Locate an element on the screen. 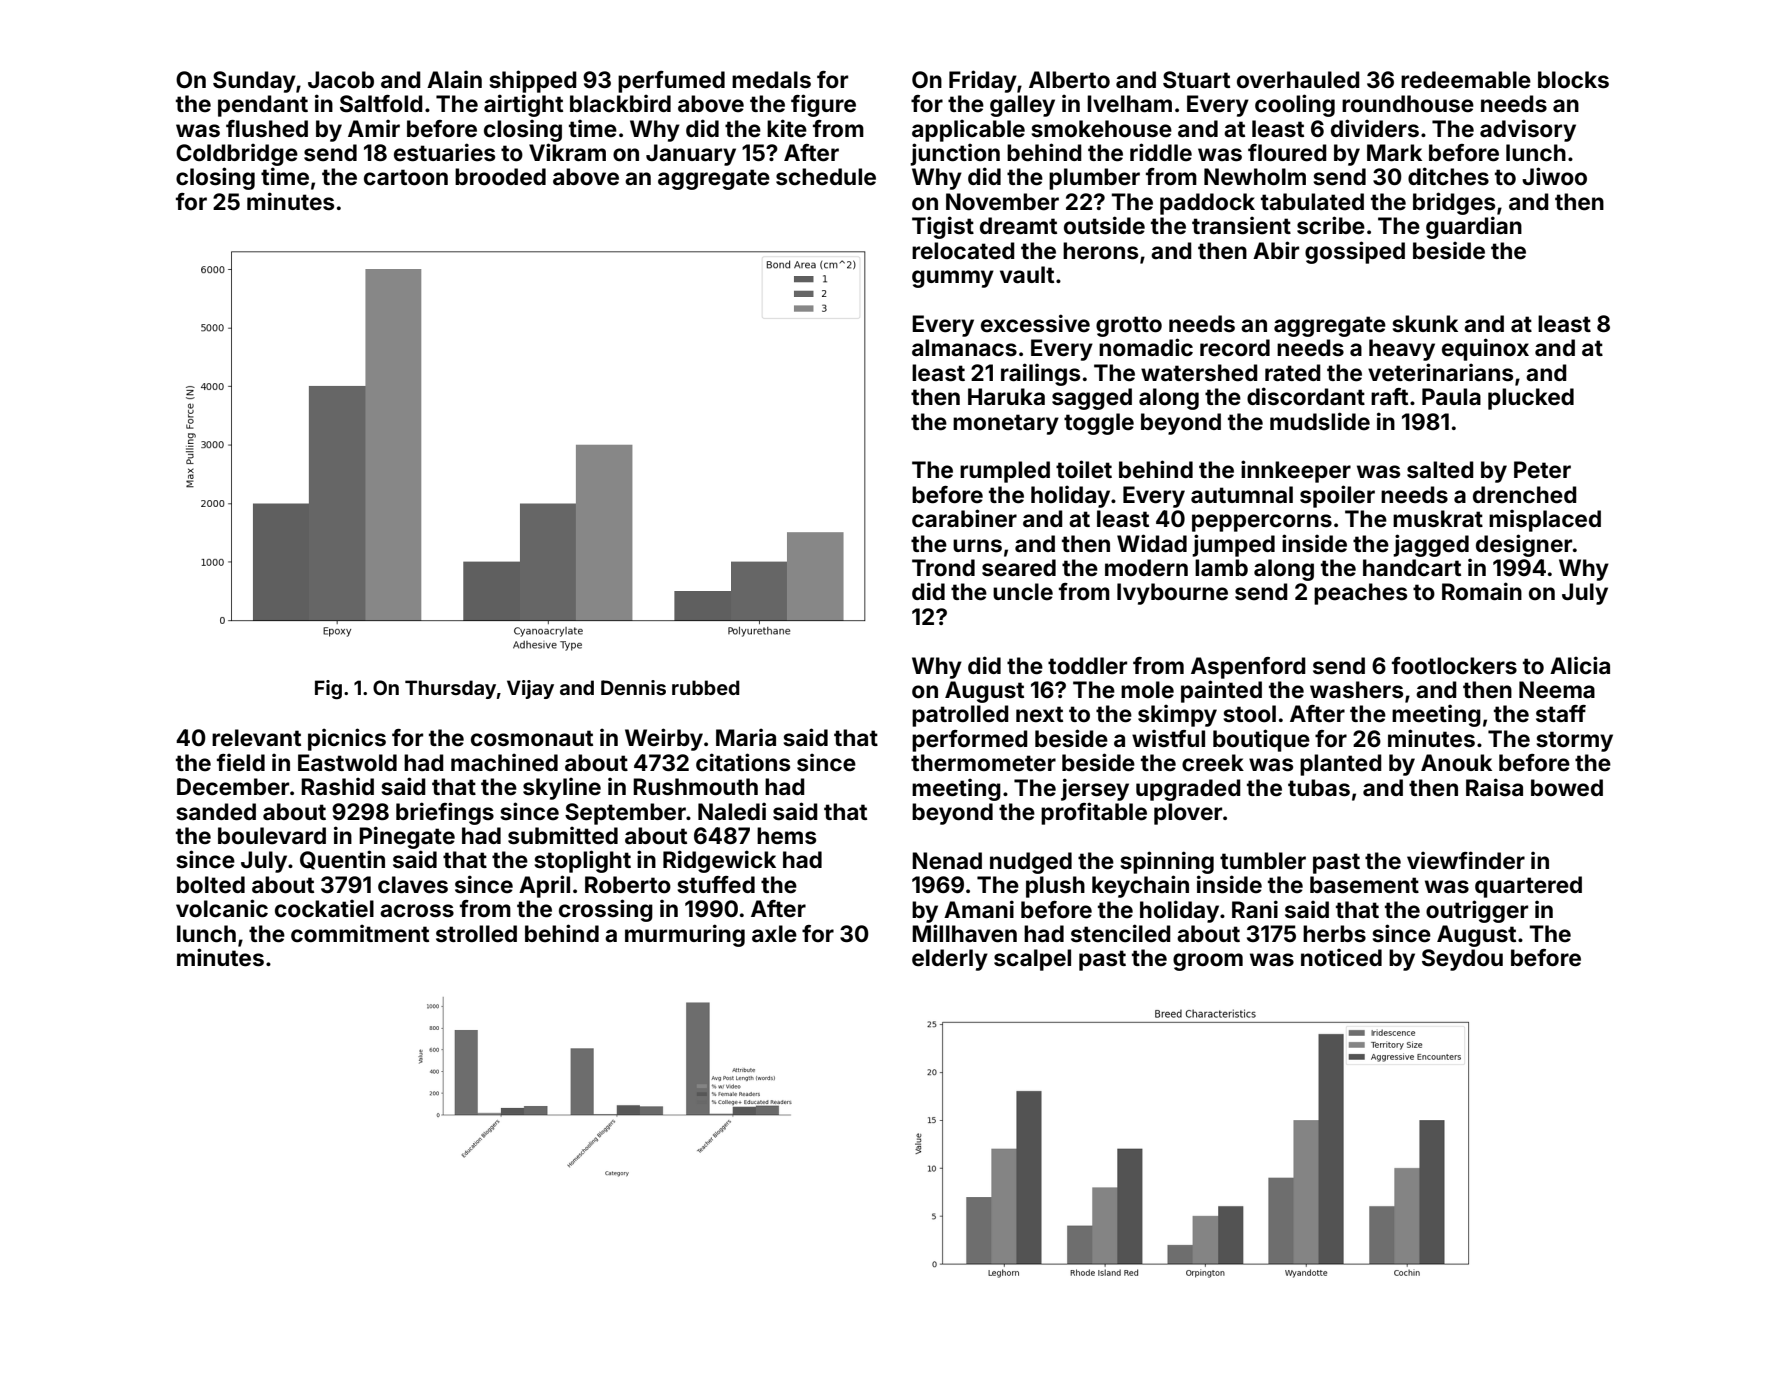 This screenshot has height=1383, width=1790. toddler is located at coordinates (1087, 666).
